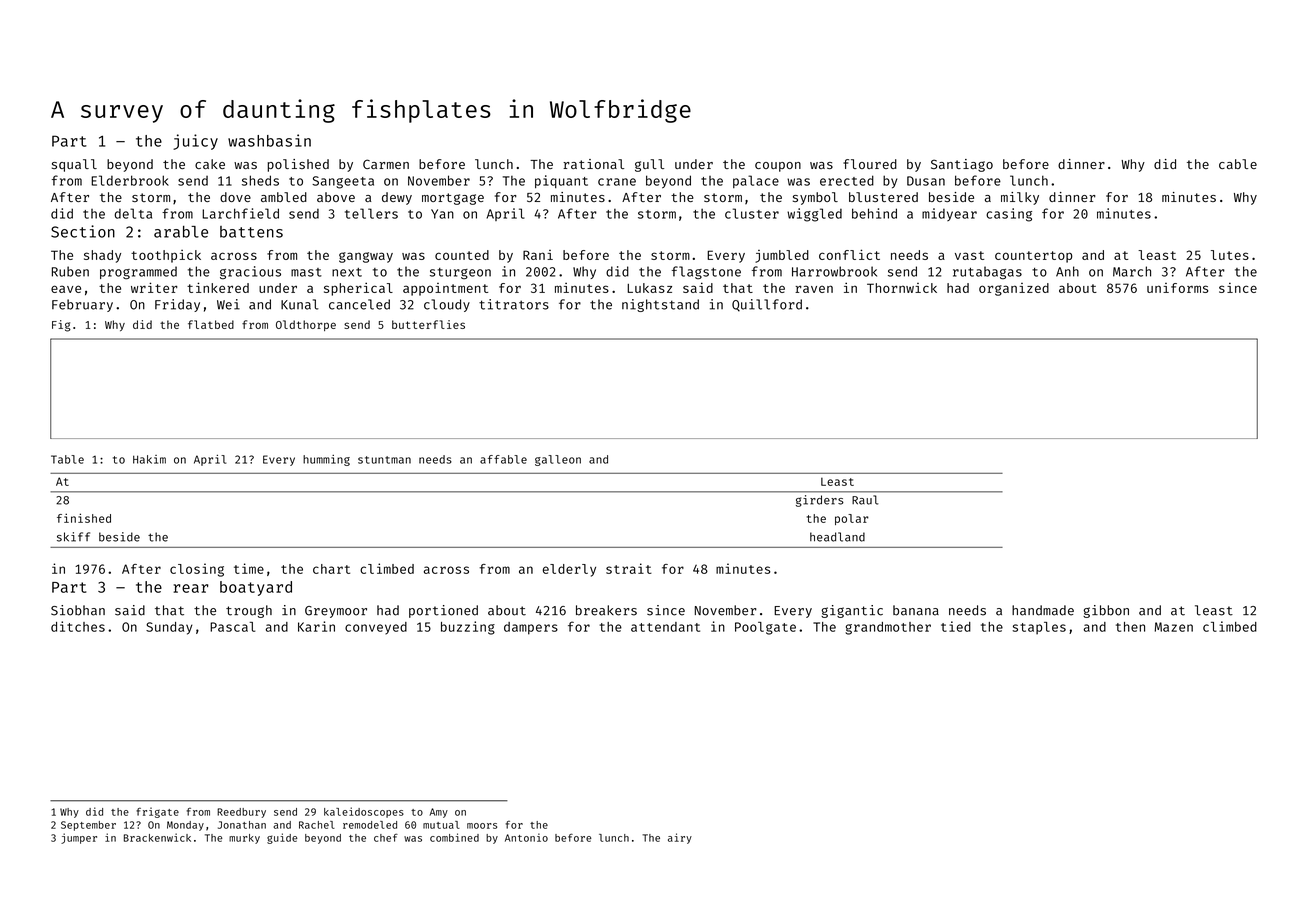 This screenshot has width=1308, height=924. Describe the element at coordinates (870, 164) in the screenshot. I see `floured` at that location.
